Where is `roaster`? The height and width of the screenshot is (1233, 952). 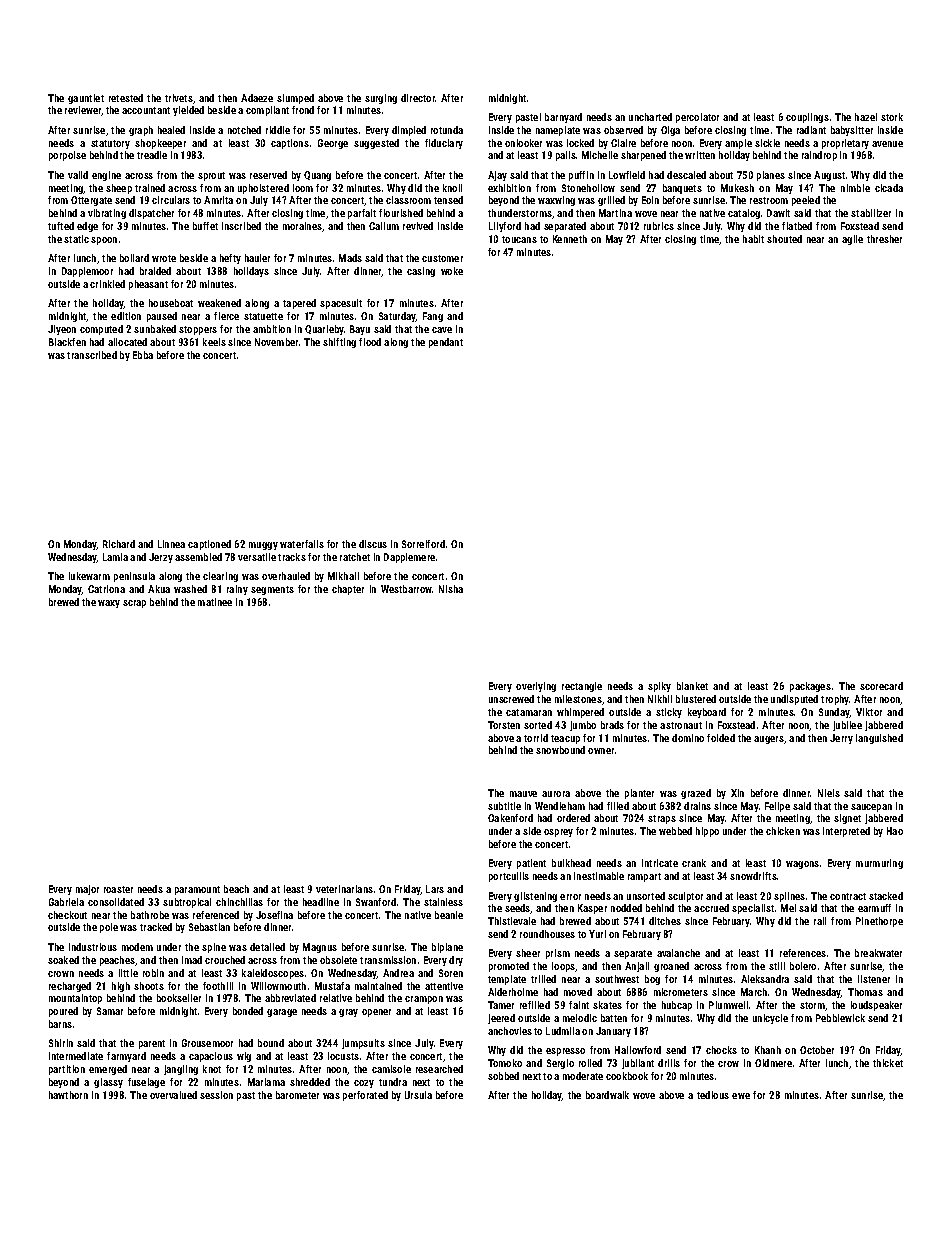 roaster is located at coordinates (118, 889).
